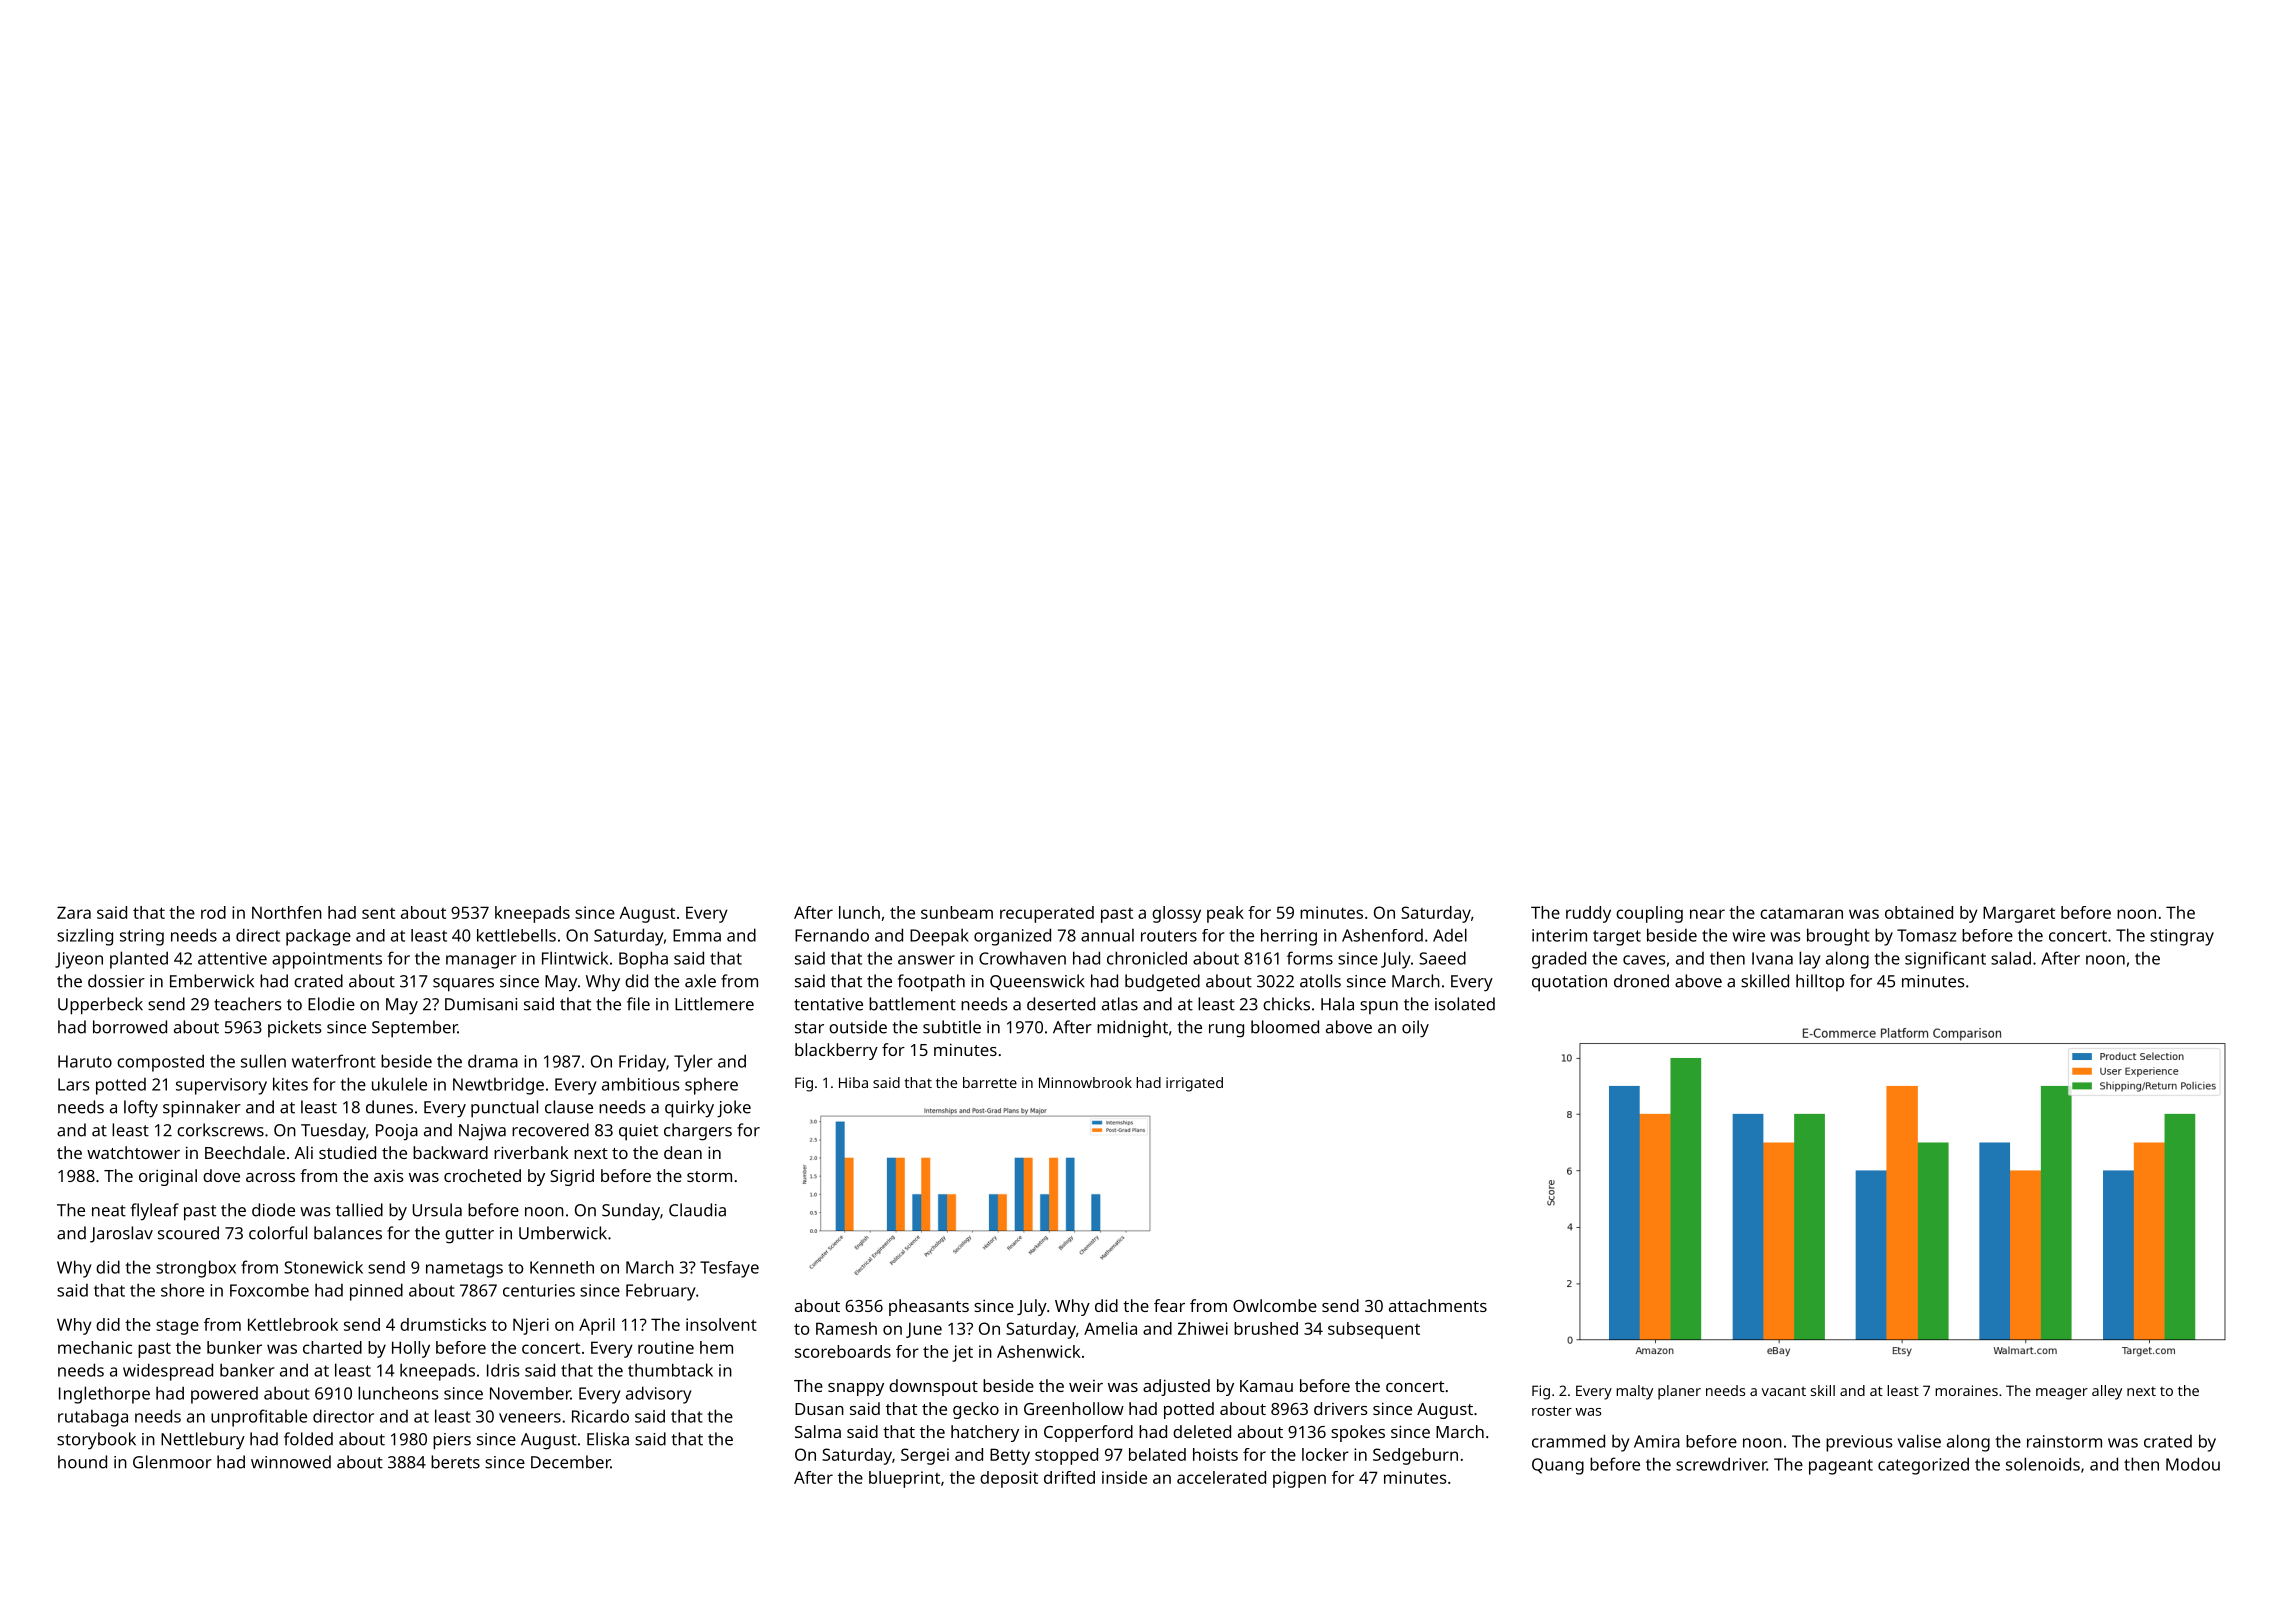 Image resolution: width=2292 pixels, height=1620 pixels. I want to click on pigpen, so click(1299, 1479).
